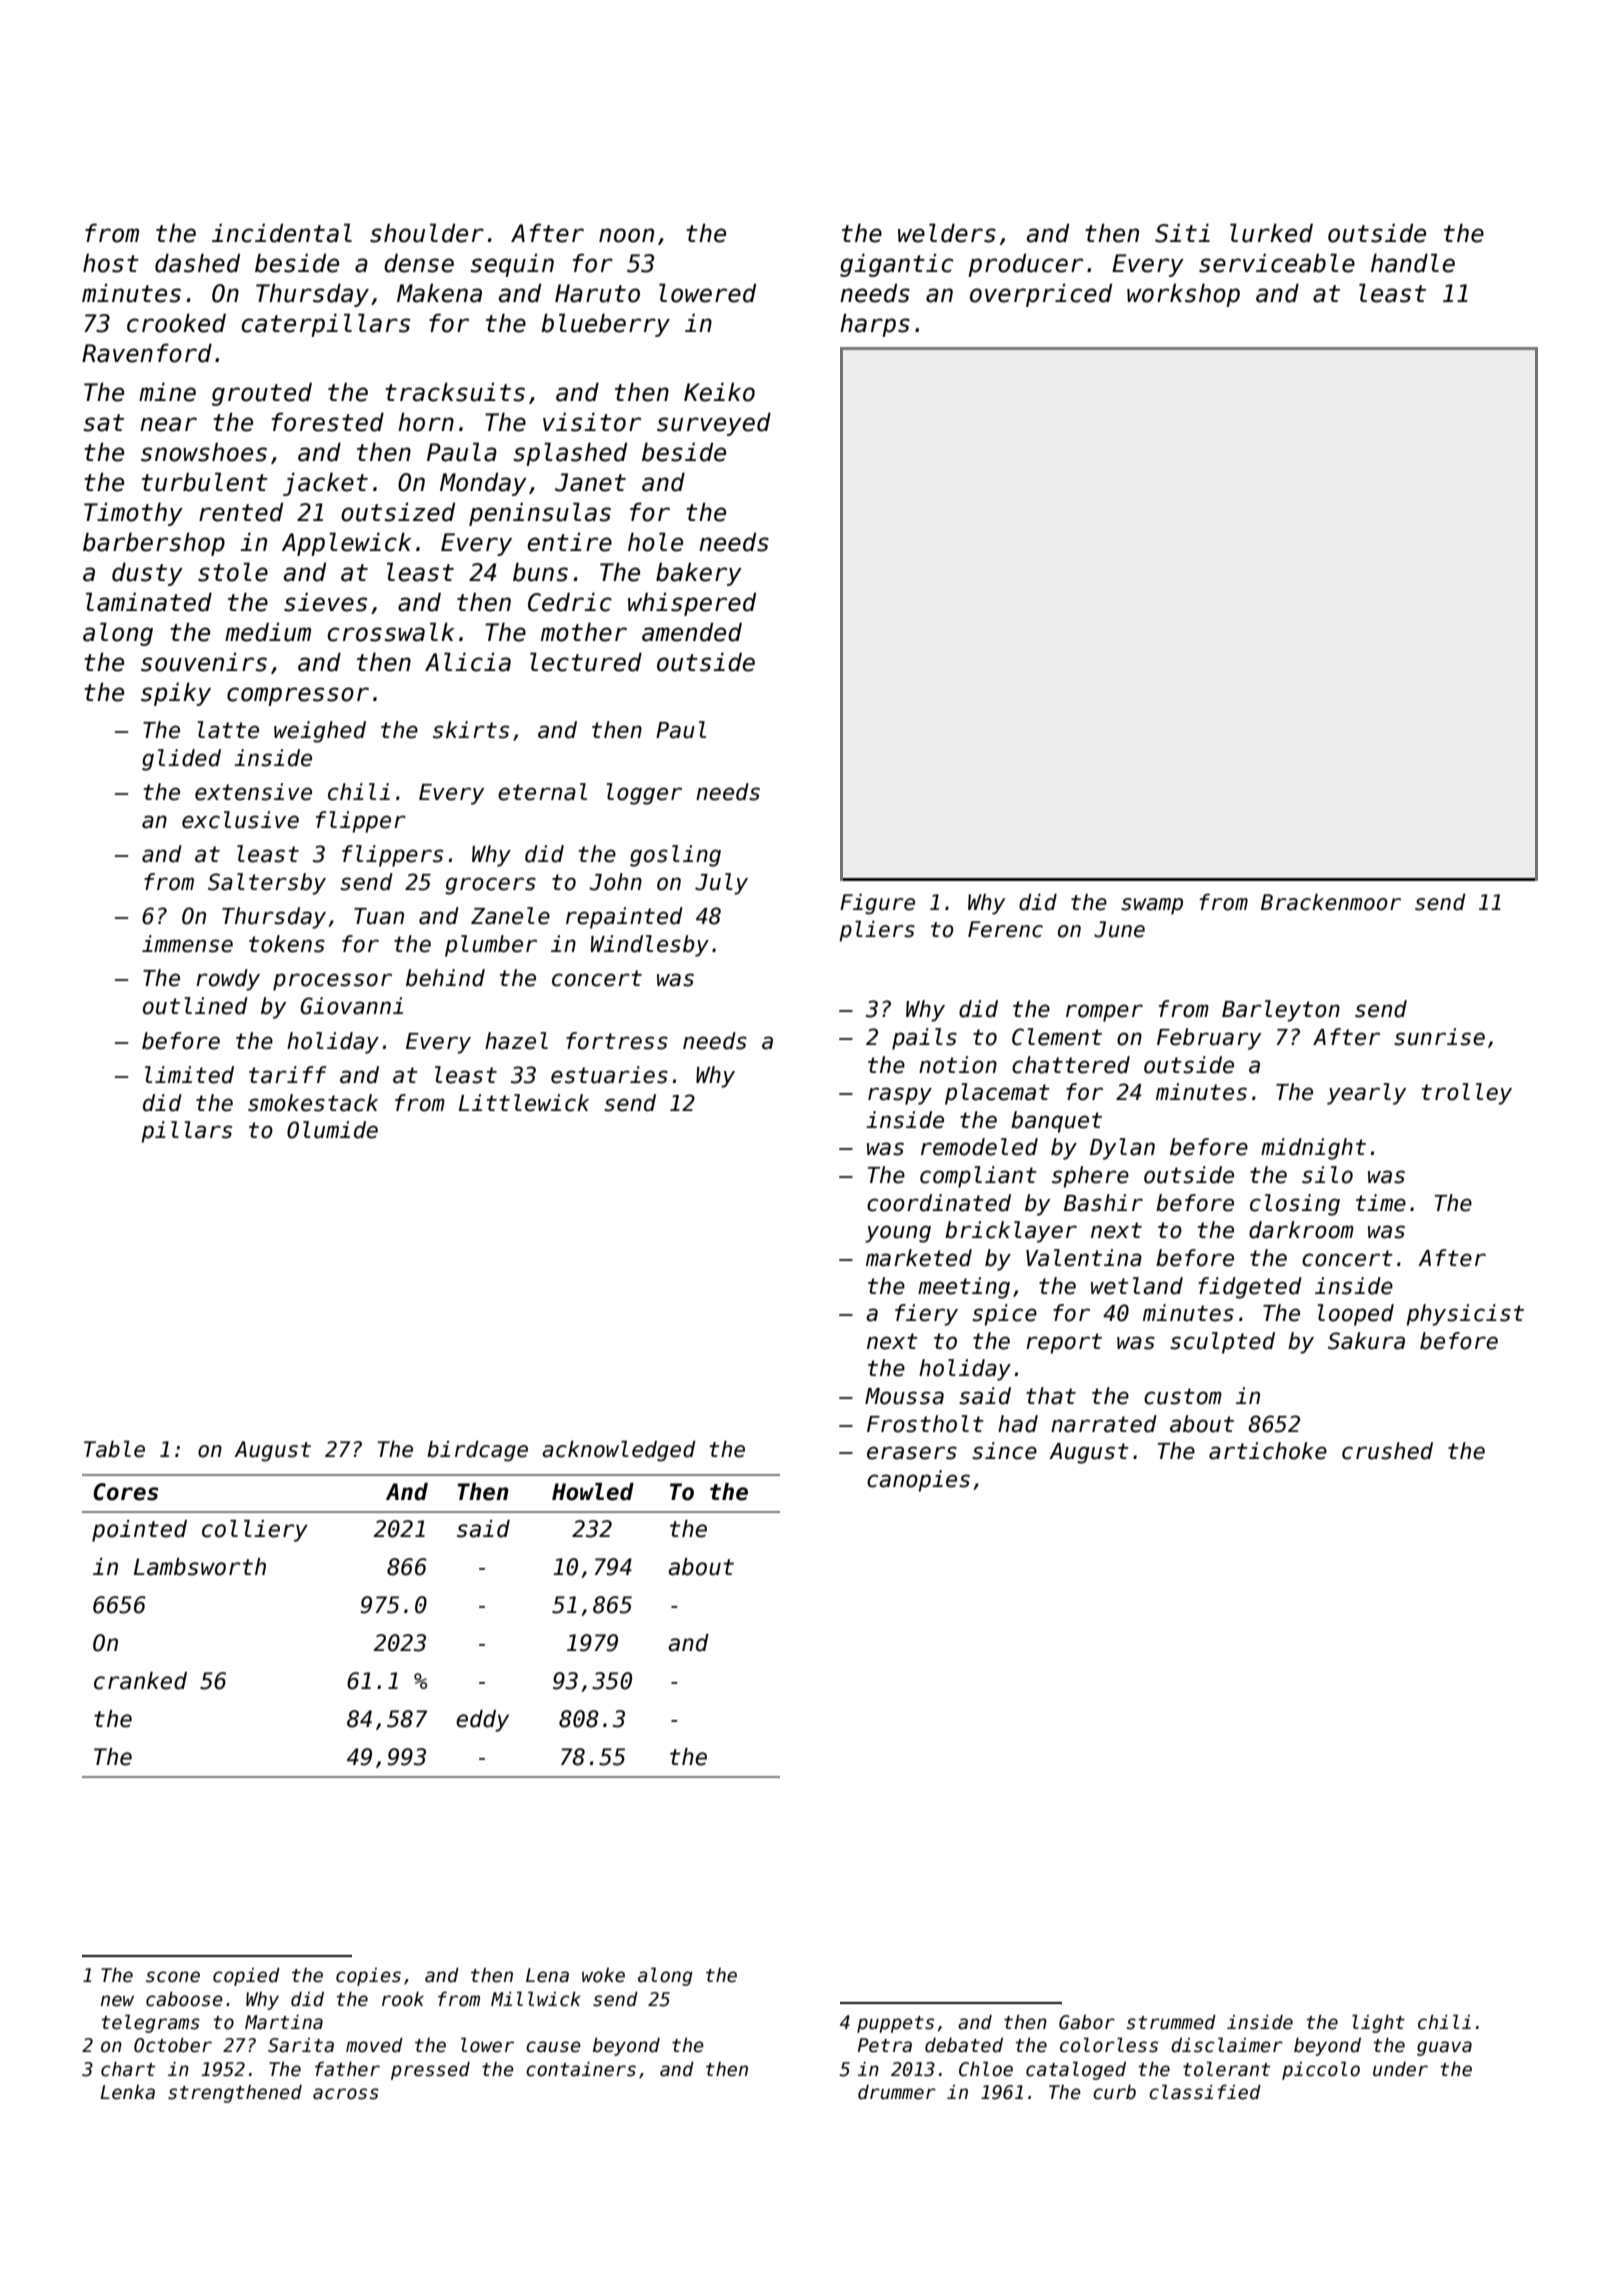  I want to click on Moussa, so click(904, 1396).
